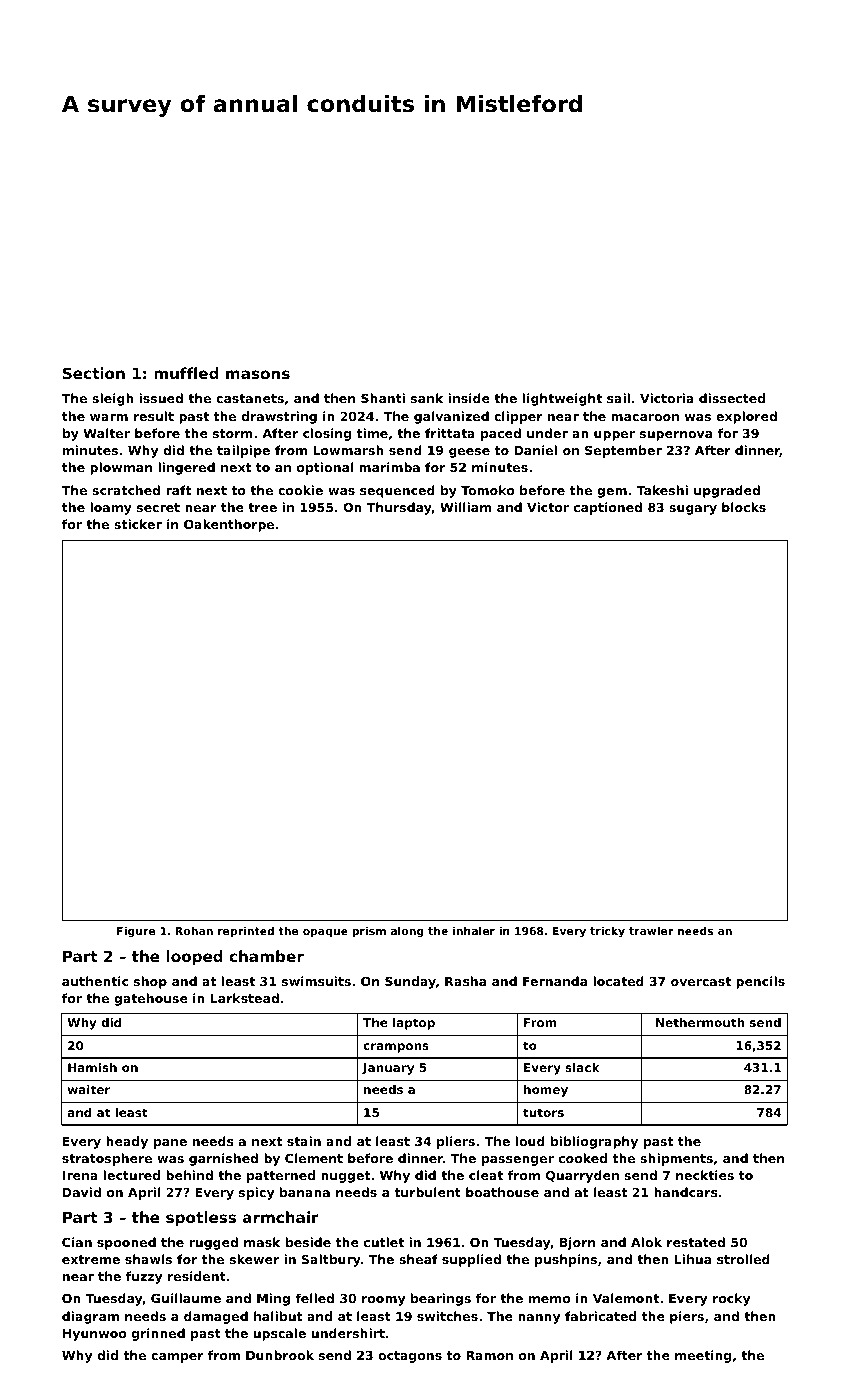  What do you see at coordinates (407, 932) in the screenshot?
I see `along` at bounding box center [407, 932].
